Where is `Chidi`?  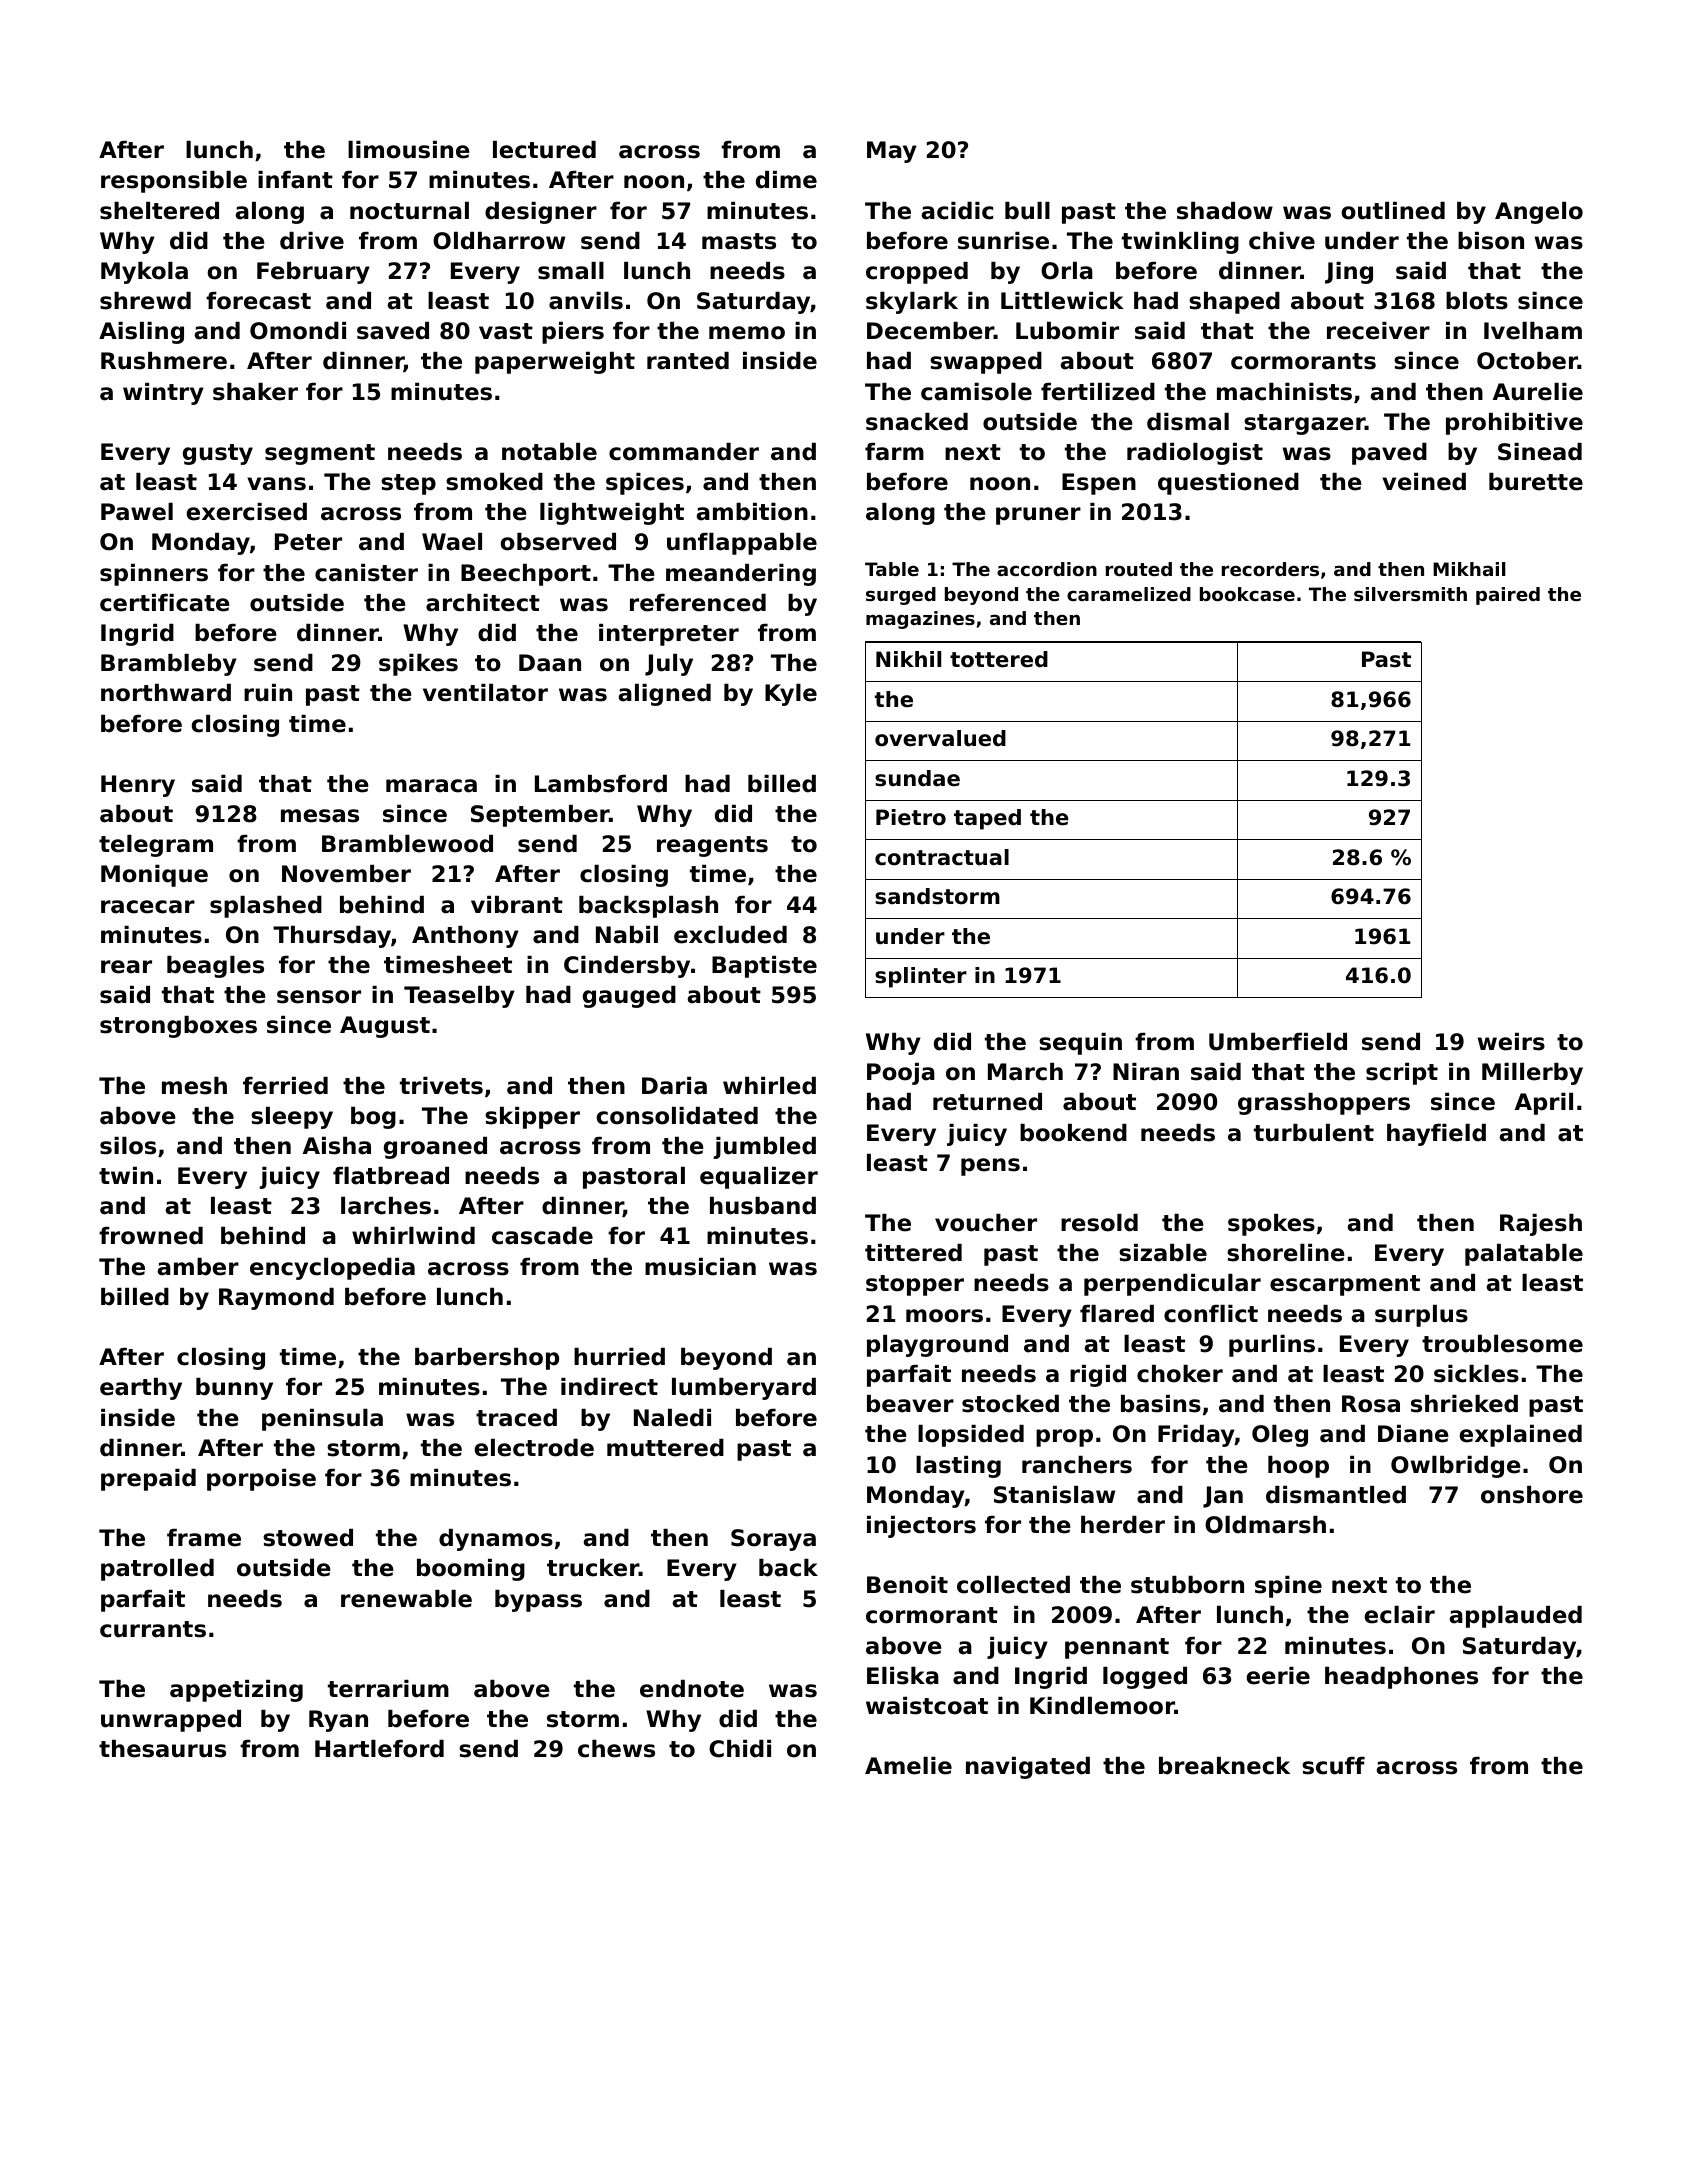
Chidi is located at coordinates (740, 1749).
